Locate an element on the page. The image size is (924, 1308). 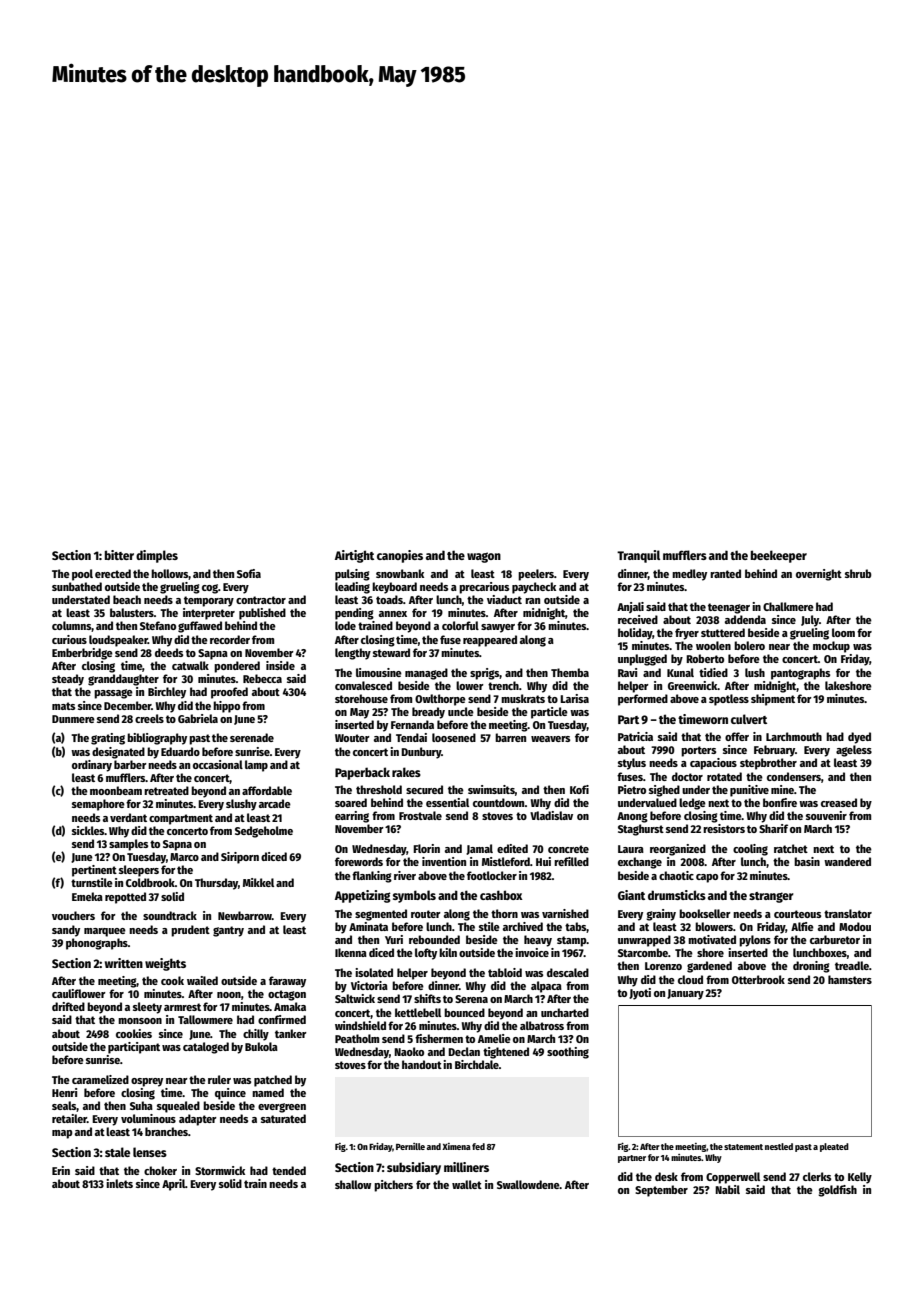
pleated is located at coordinates (834, 1147).
